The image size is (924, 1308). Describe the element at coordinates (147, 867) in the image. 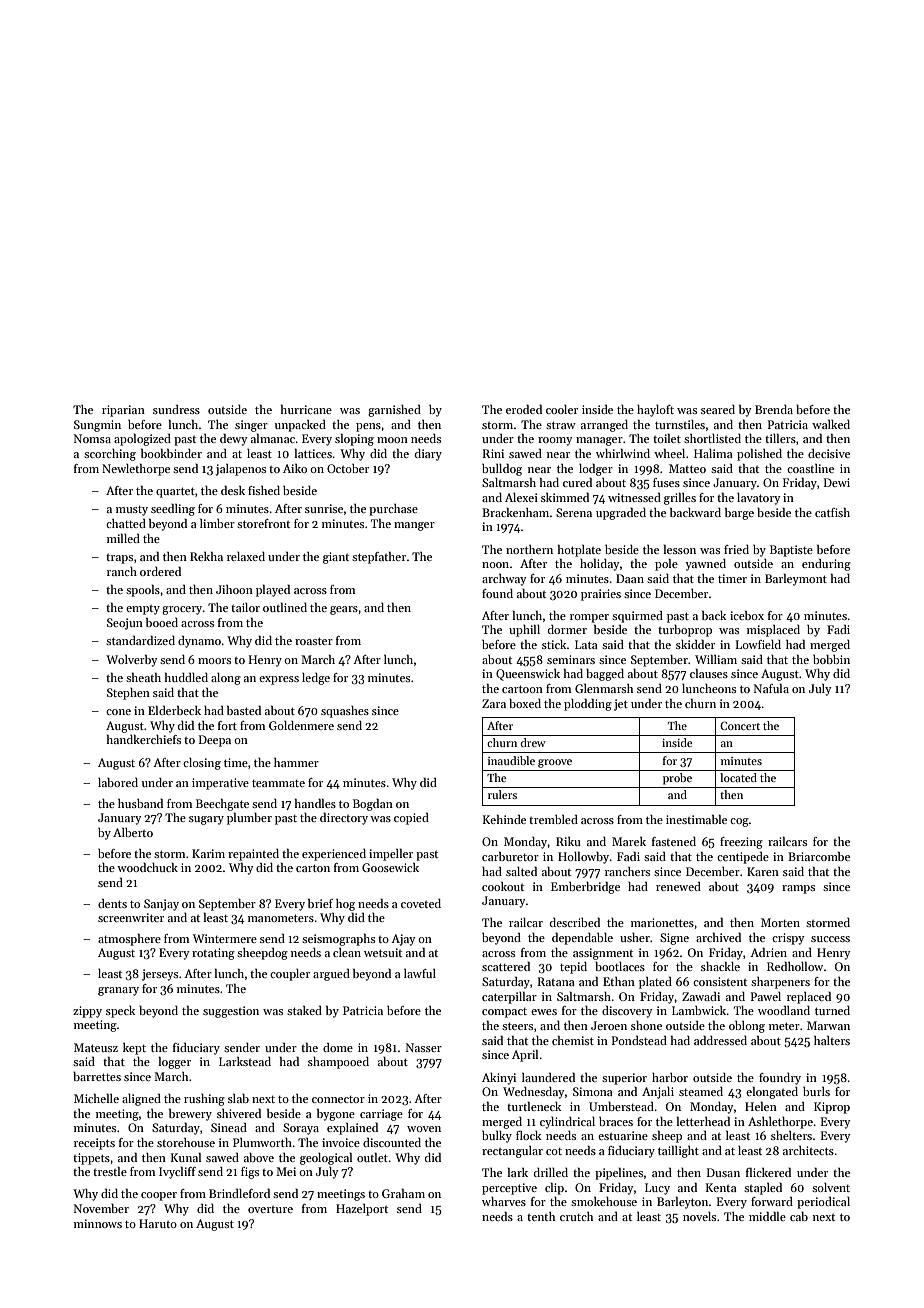

I see `woodchuck` at that location.
